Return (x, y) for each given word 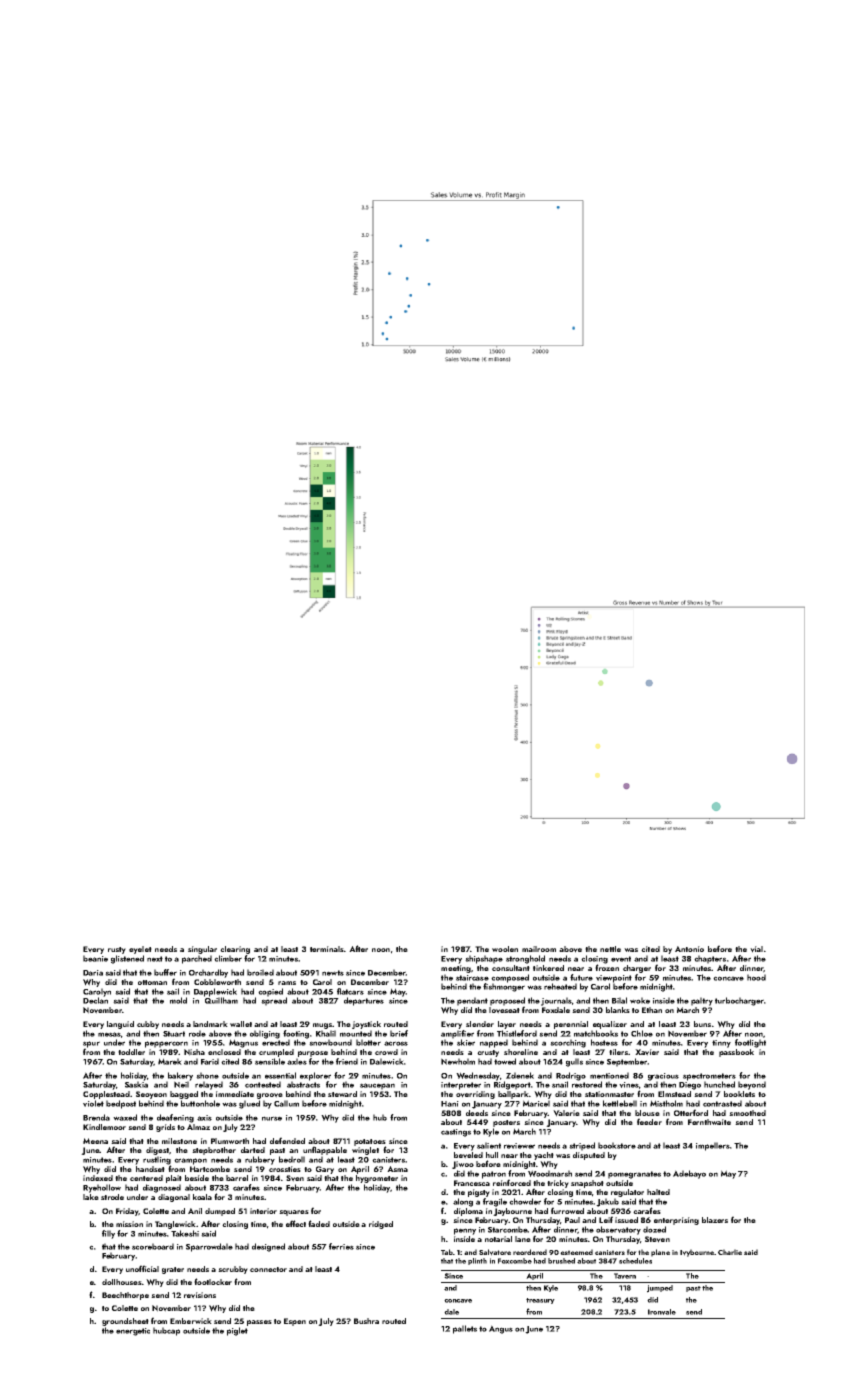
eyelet (140, 950)
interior (263, 1211)
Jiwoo (463, 1165)
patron (494, 1175)
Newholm (458, 1061)
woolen (505, 949)
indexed (98, 1178)
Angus (501, 1329)
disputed (589, 1156)
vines (629, 1085)
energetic (133, 1332)
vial (756, 949)
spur (91, 1044)
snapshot (587, 1184)
